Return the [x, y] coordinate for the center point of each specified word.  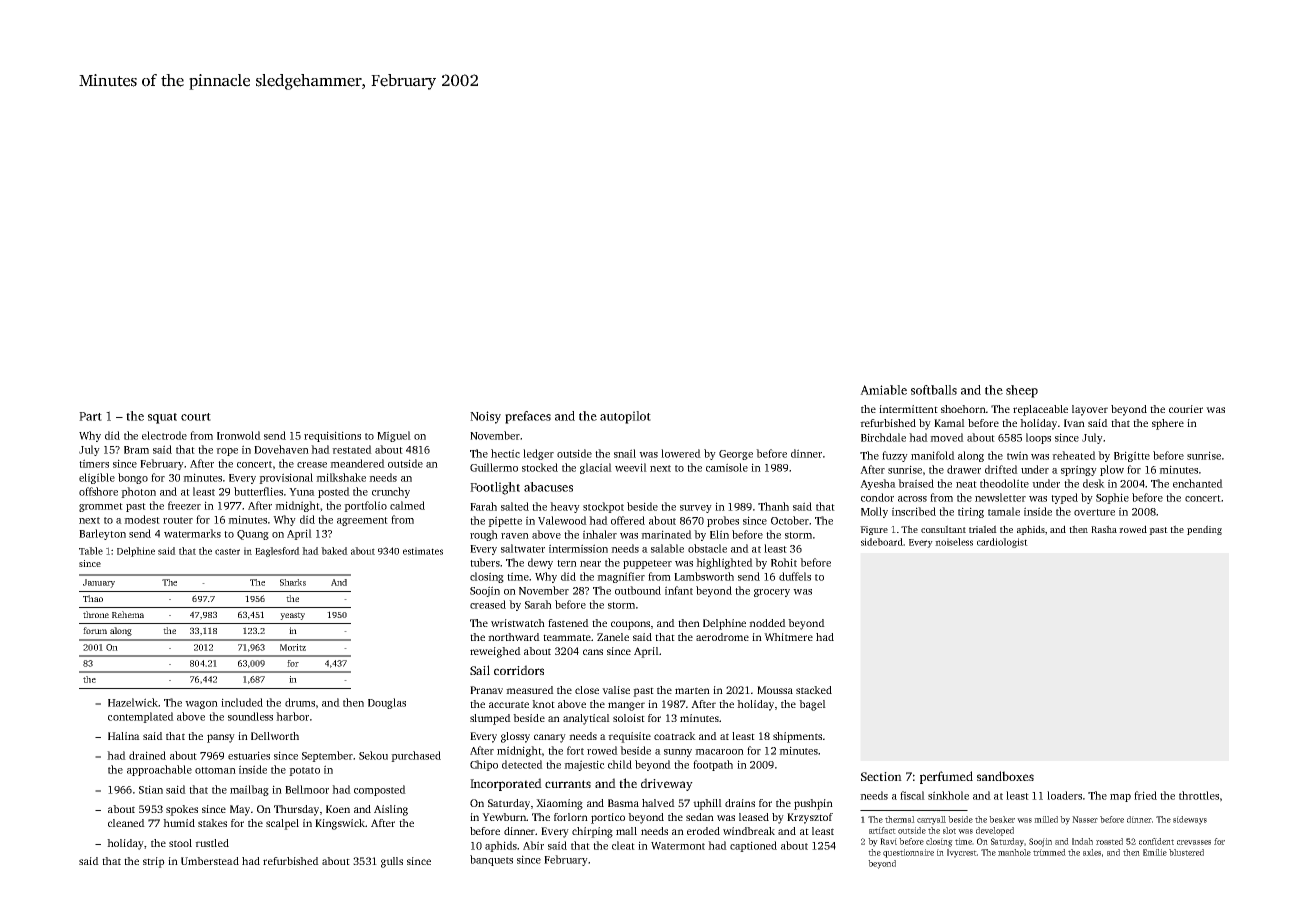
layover [1090, 410]
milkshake [341, 477]
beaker [1002, 819]
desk [1094, 483]
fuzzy [895, 456]
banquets [491, 860]
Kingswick [340, 824]
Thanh [773, 506]
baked [334, 551]
